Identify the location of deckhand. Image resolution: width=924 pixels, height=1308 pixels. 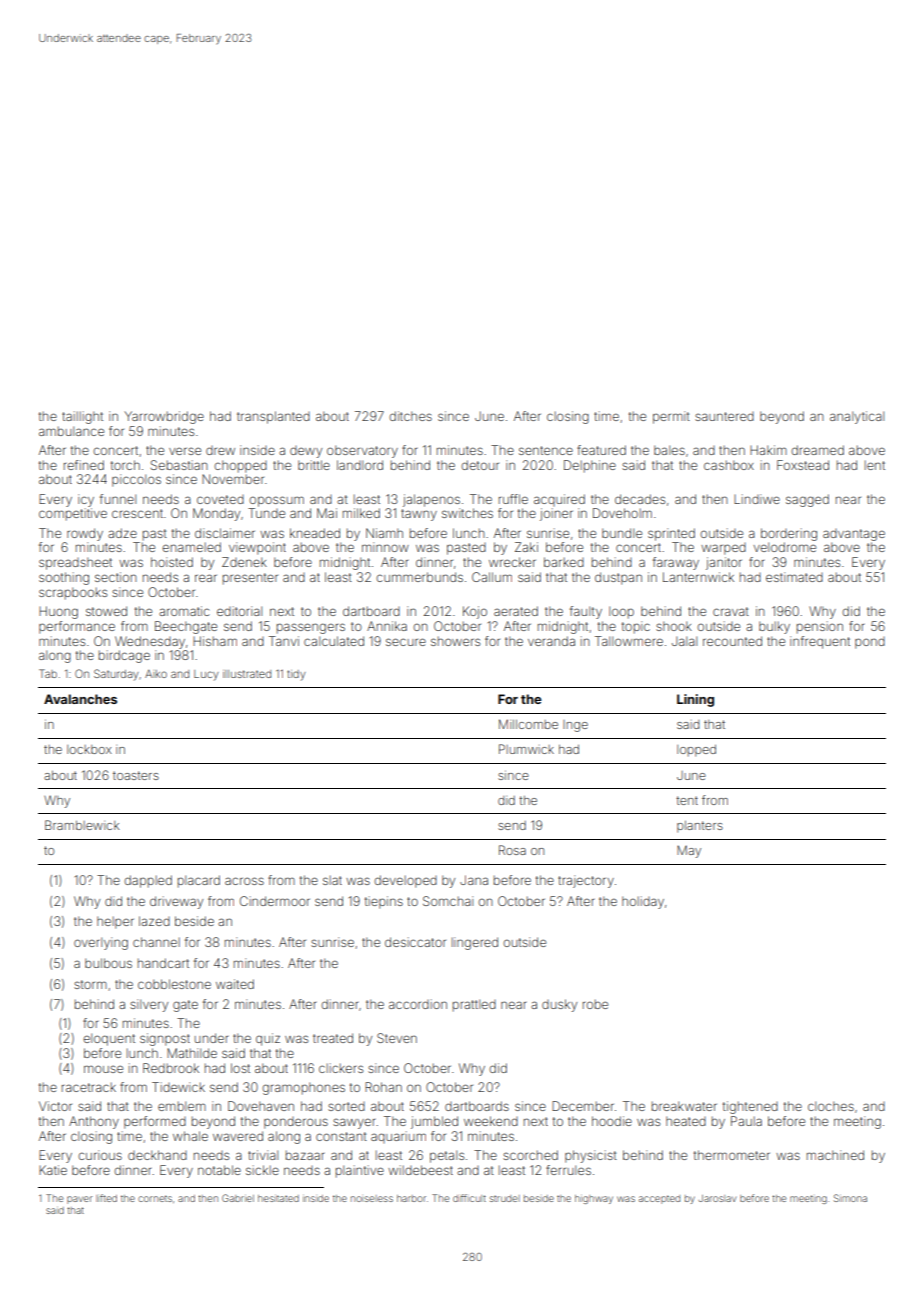
(157, 1155).
